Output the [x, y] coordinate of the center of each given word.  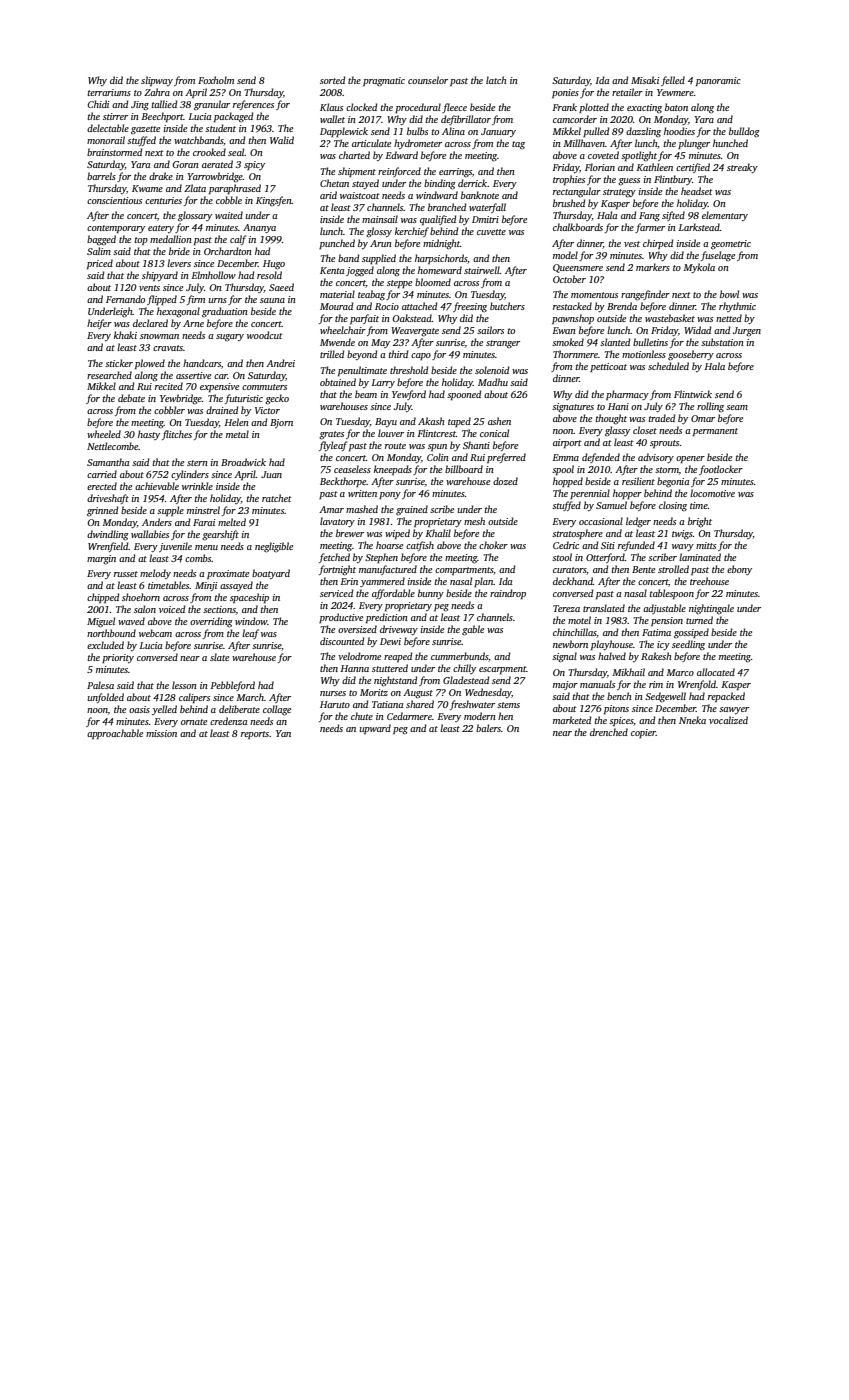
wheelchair [343, 330]
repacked [726, 697]
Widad [697, 330]
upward [375, 729]
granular [212, 105]
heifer [99, 324]
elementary [725, 216]
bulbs [417, 131]
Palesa [100, 685]
